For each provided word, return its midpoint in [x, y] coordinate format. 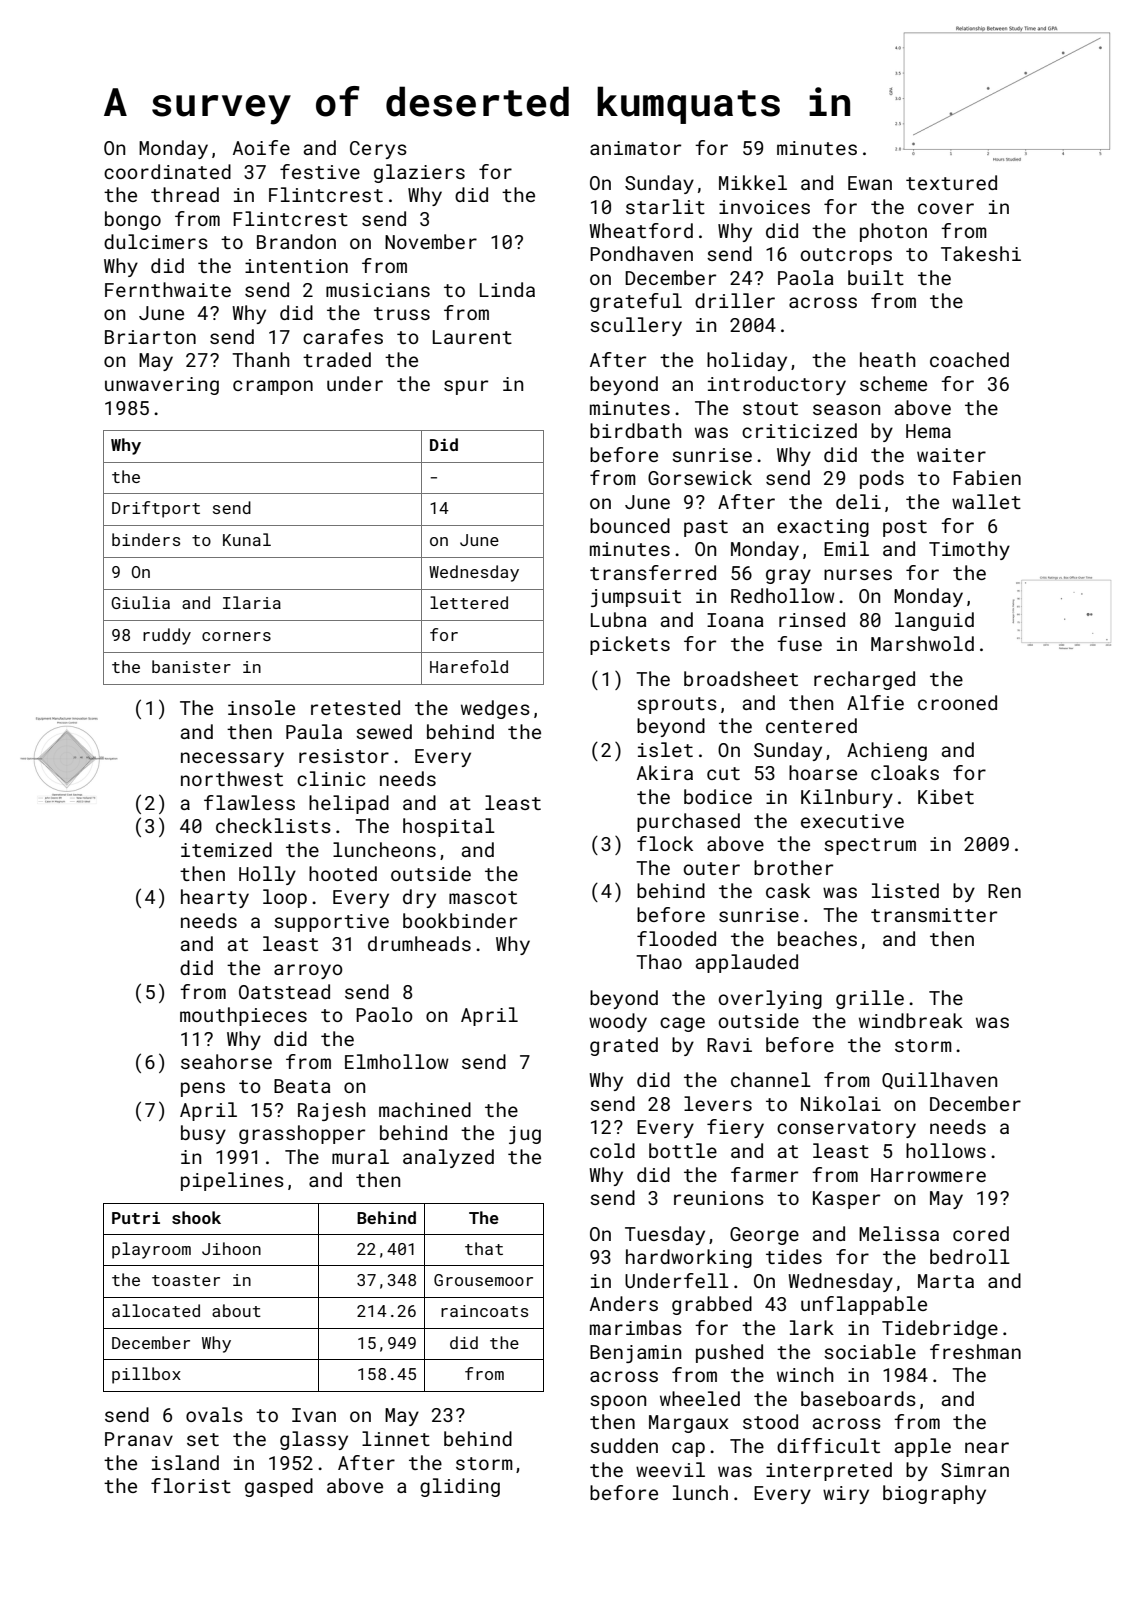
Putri [136, 1217]
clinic [331, 778]
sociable [870, 1351]
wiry [846, 1495]
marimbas [636, 1327]
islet [665, 749]
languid [934, 621]
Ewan [870, 183]
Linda [507, 289]
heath [888, 359]
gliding [460, 1487]
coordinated [167, 171]
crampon [273, 387]
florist [191, 1485]
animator [635, 148]
